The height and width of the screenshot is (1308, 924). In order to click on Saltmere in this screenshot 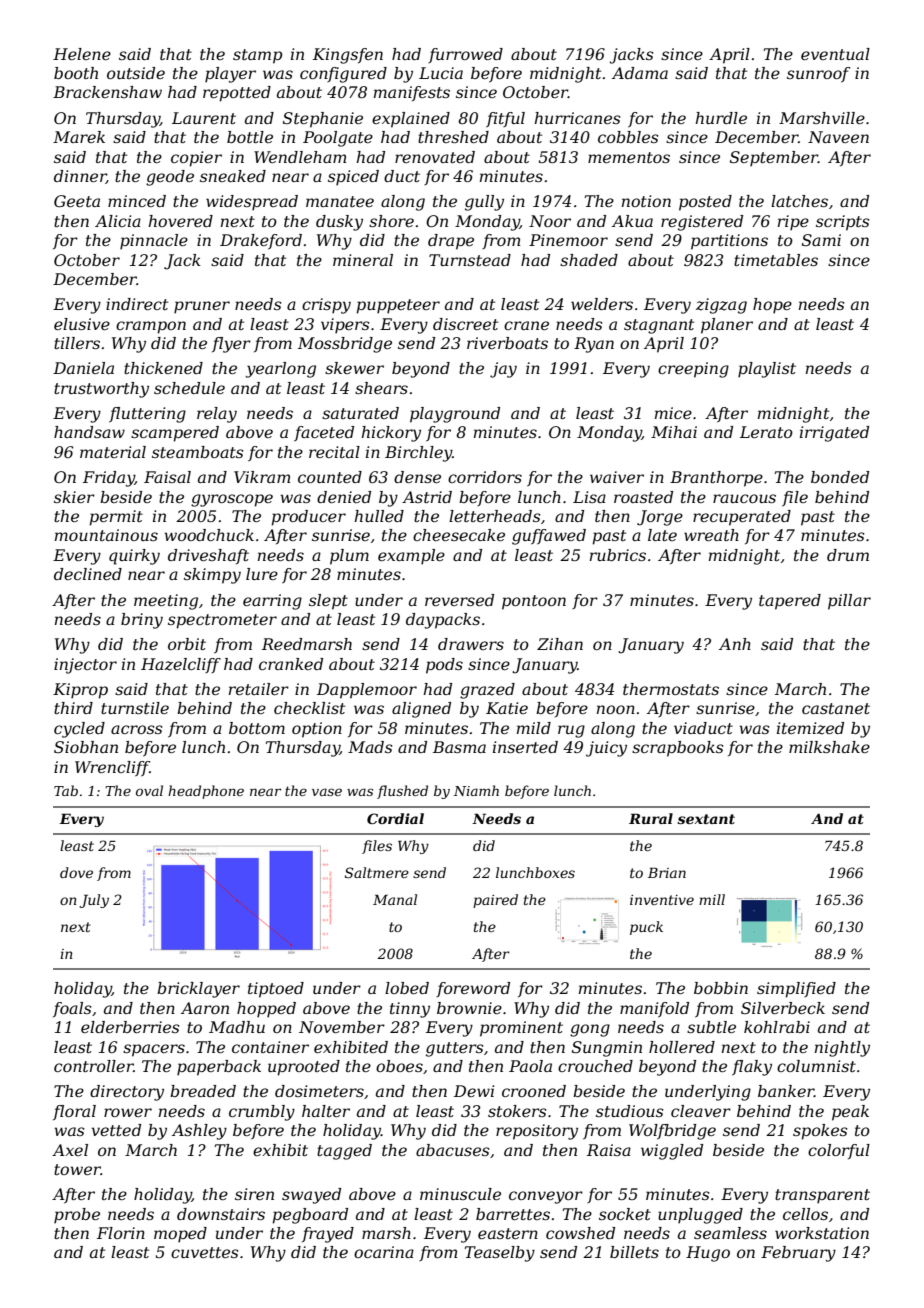, I will do `click(377, 872)`.
